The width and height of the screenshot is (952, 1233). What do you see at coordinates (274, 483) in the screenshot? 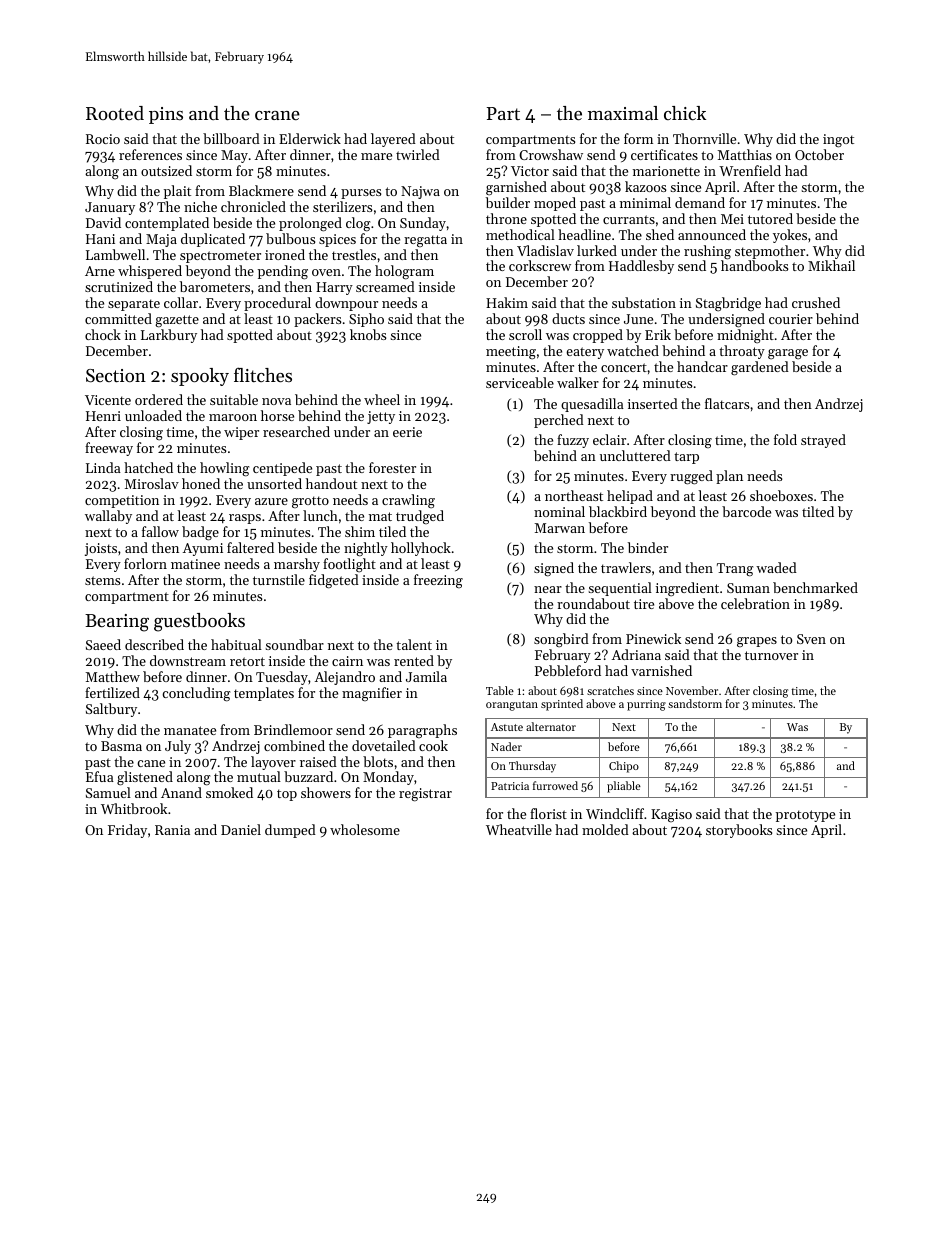
I see `unsorted` at bounding box center [274, 483].
